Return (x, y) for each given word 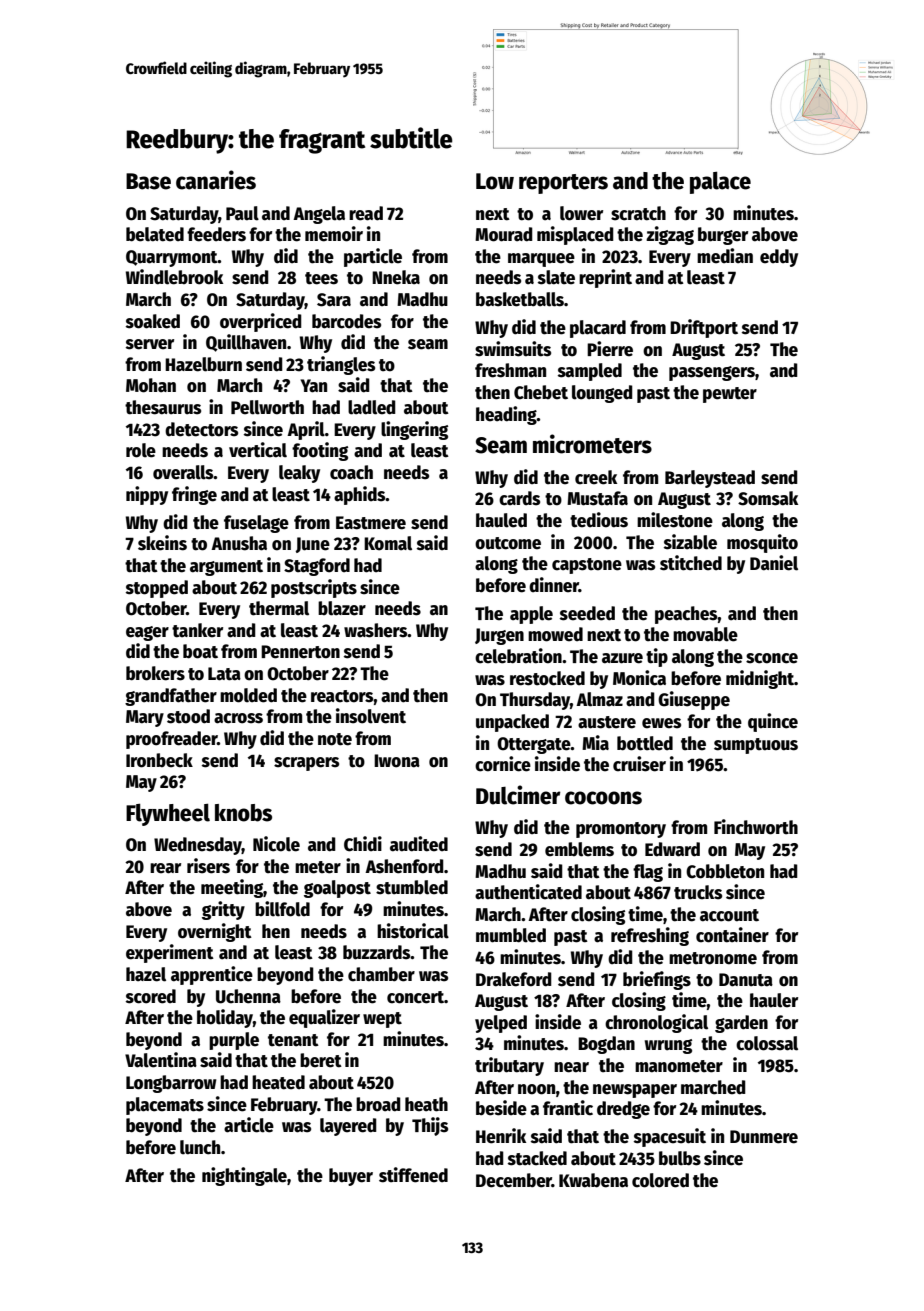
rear (165, 868)
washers (375, 630)
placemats (165, 1106)
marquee (541, 260)
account (729, 915)
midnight (760, 679)
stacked (537, 1158)
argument (226, 568)
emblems (579, 849)
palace (720, 183)
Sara (334, 300)
